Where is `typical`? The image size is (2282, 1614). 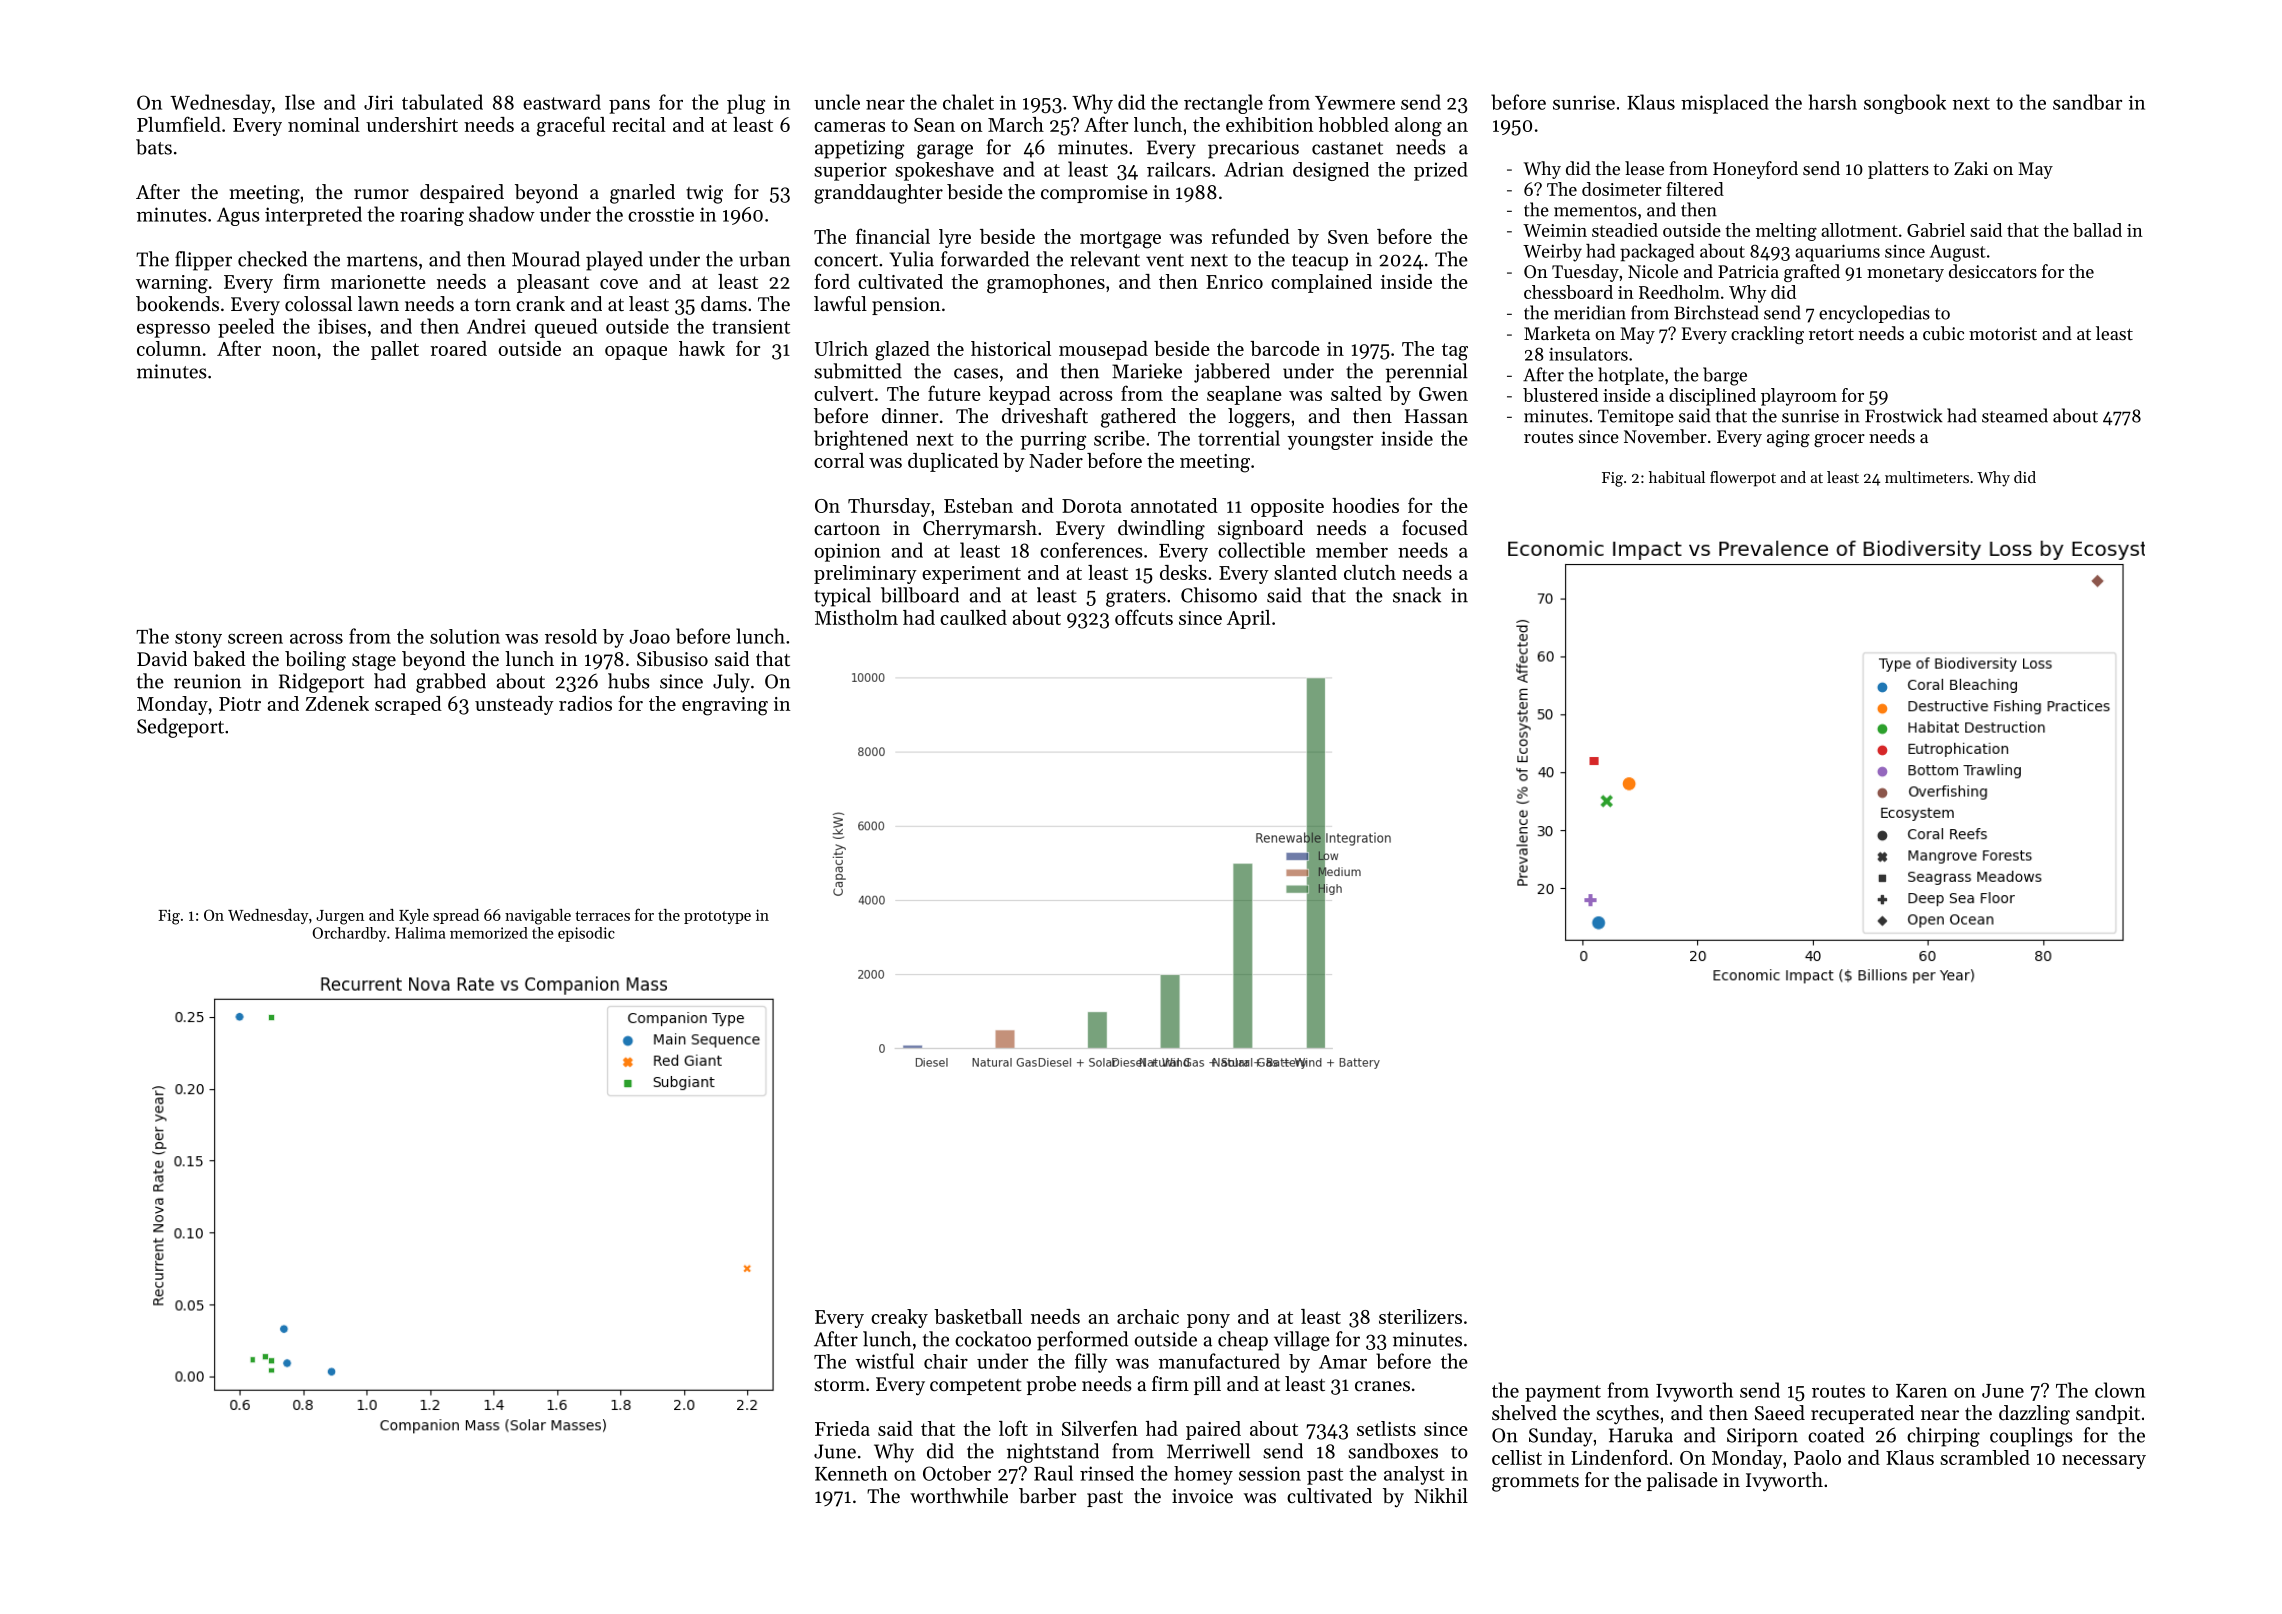 typical is located at coordinates (842, 597).
